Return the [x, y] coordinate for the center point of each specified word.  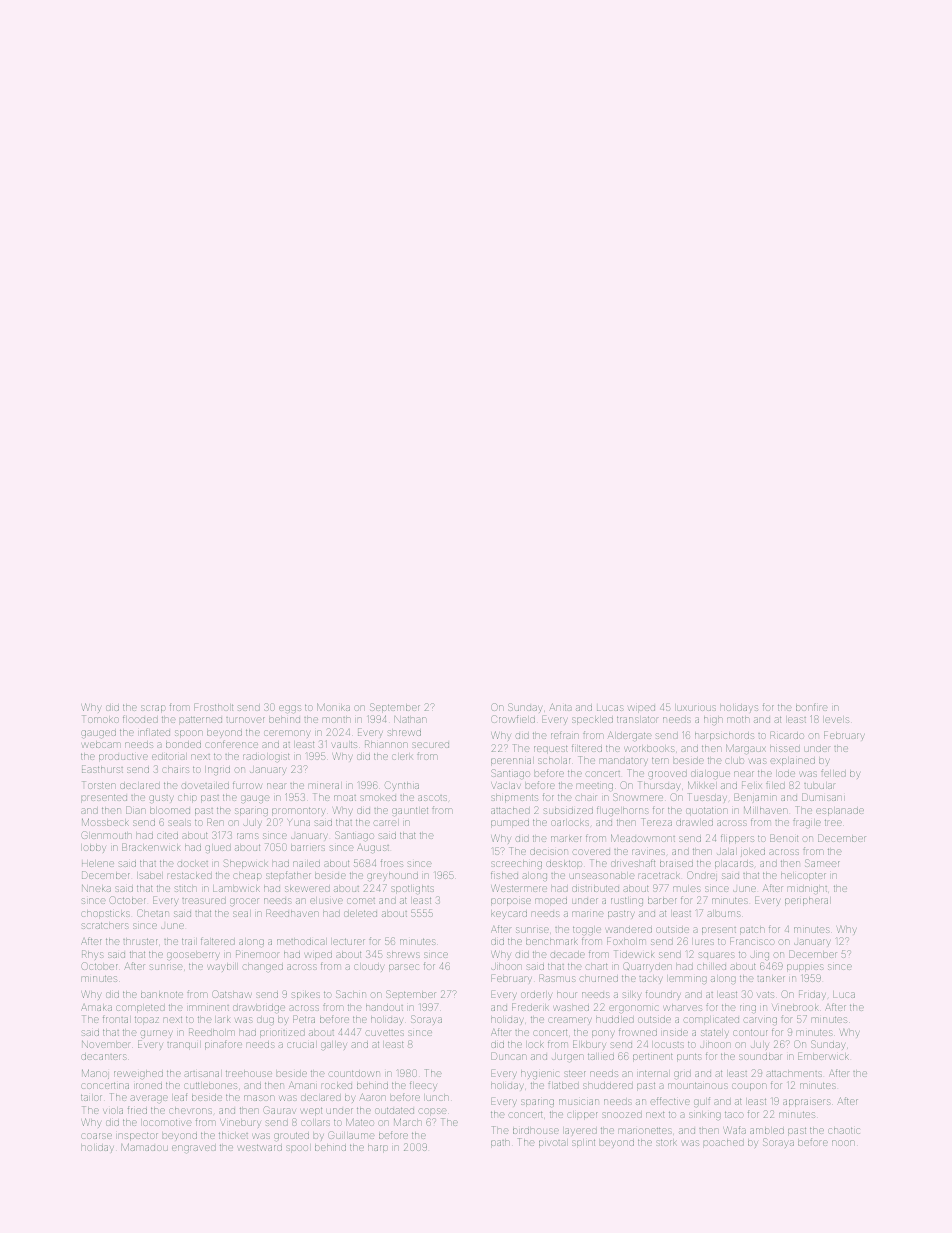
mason [259, 1098]
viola [113, 1111]
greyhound [392, 877]
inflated [155, 732]
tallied [601, 1056]
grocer [244, 902]
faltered [218, 941]
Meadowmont [643, 838]
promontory [298, 811]
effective [670, 1101]
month [337, 720]
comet [361, 901]
